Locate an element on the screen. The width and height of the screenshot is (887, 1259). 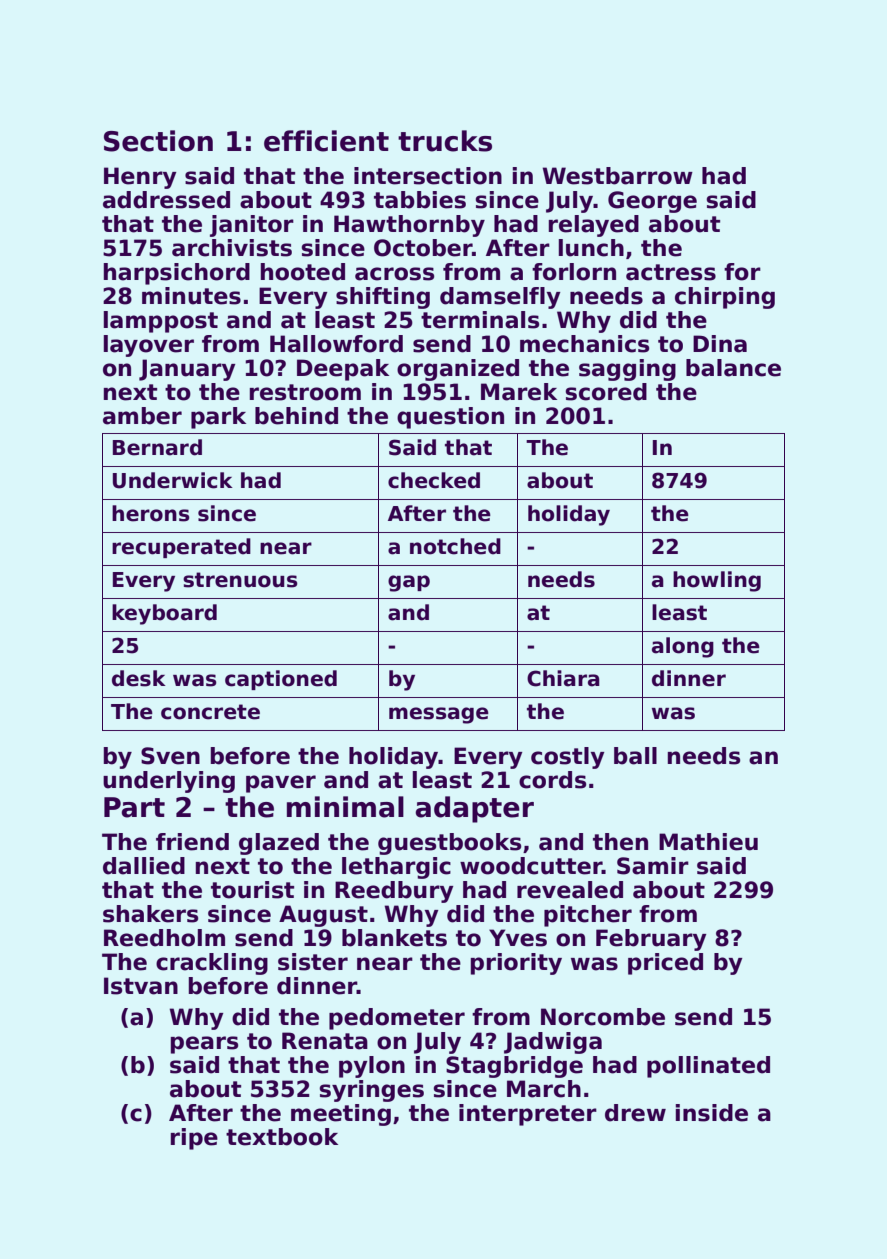
cords is located at coordinates (552, 780).
